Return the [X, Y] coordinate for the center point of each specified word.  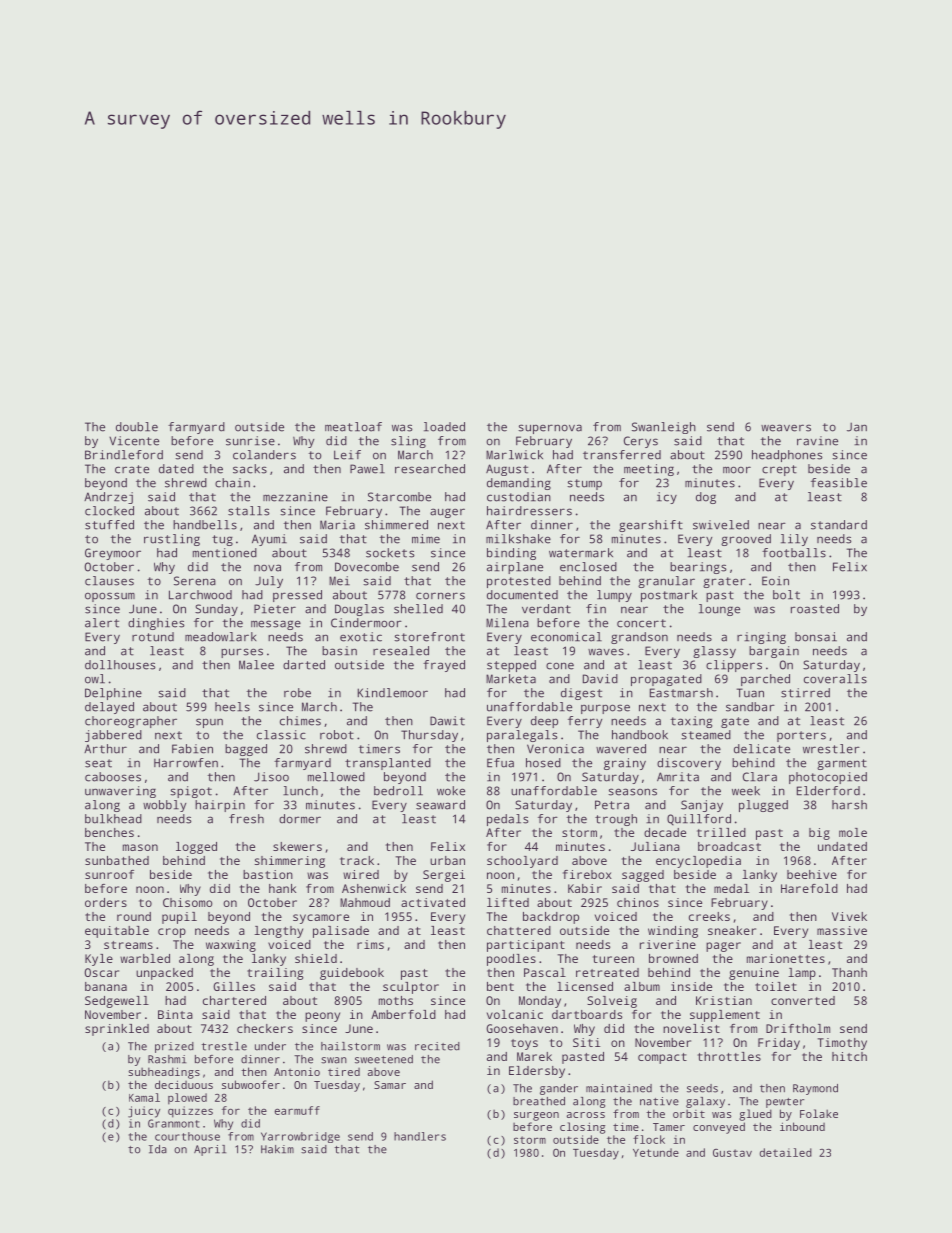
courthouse [187, 1136]
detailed [786, 1152]
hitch [849, 1056]
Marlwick [514, 455]
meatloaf [353, 427]
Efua [500, 763]
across [586, 1115]
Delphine [113, 694]
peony [322, 1017]
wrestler [831, 749]
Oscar [102, 972]
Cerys [641, 442]
